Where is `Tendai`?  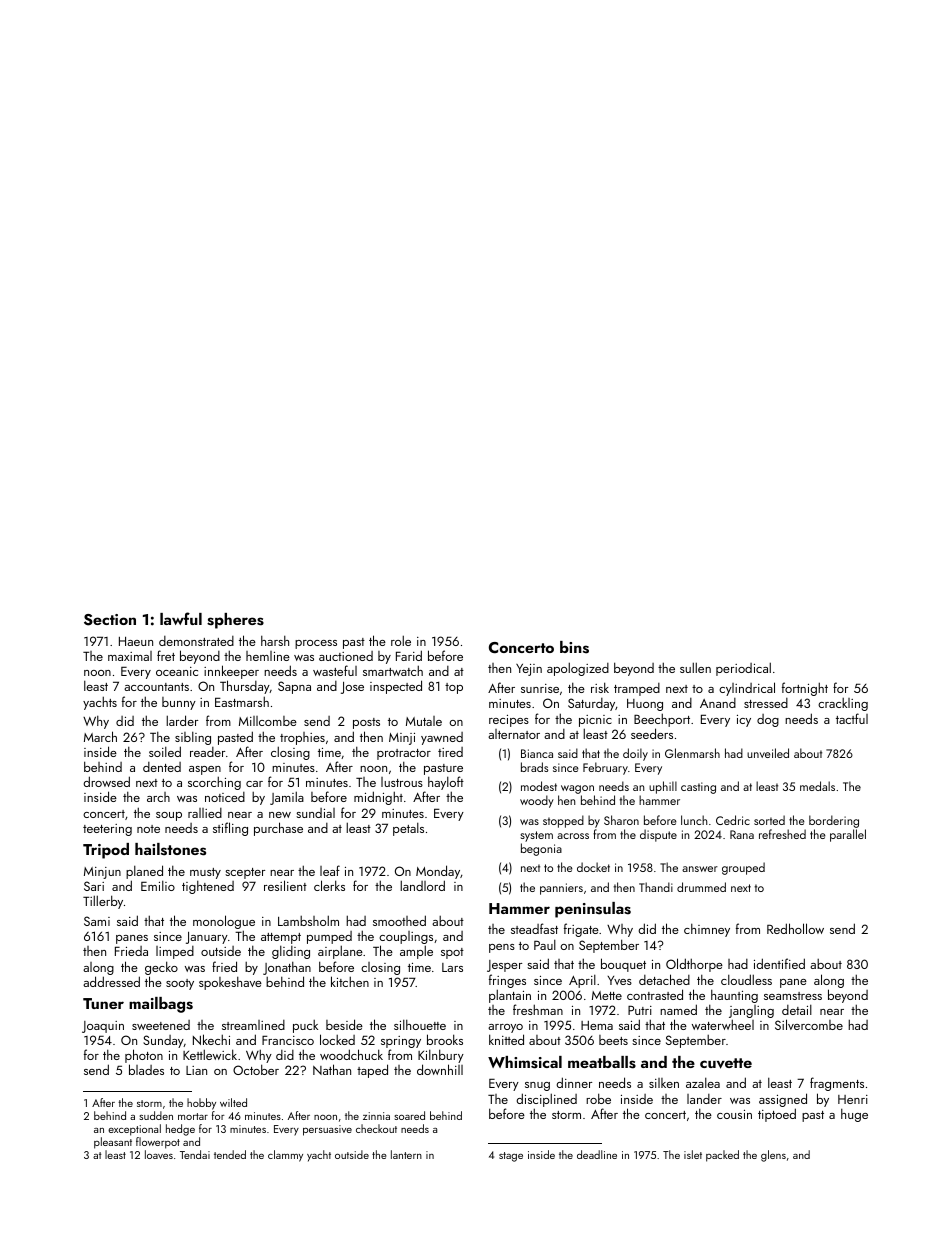 Tendai is located at coordinates (195, 1154).
